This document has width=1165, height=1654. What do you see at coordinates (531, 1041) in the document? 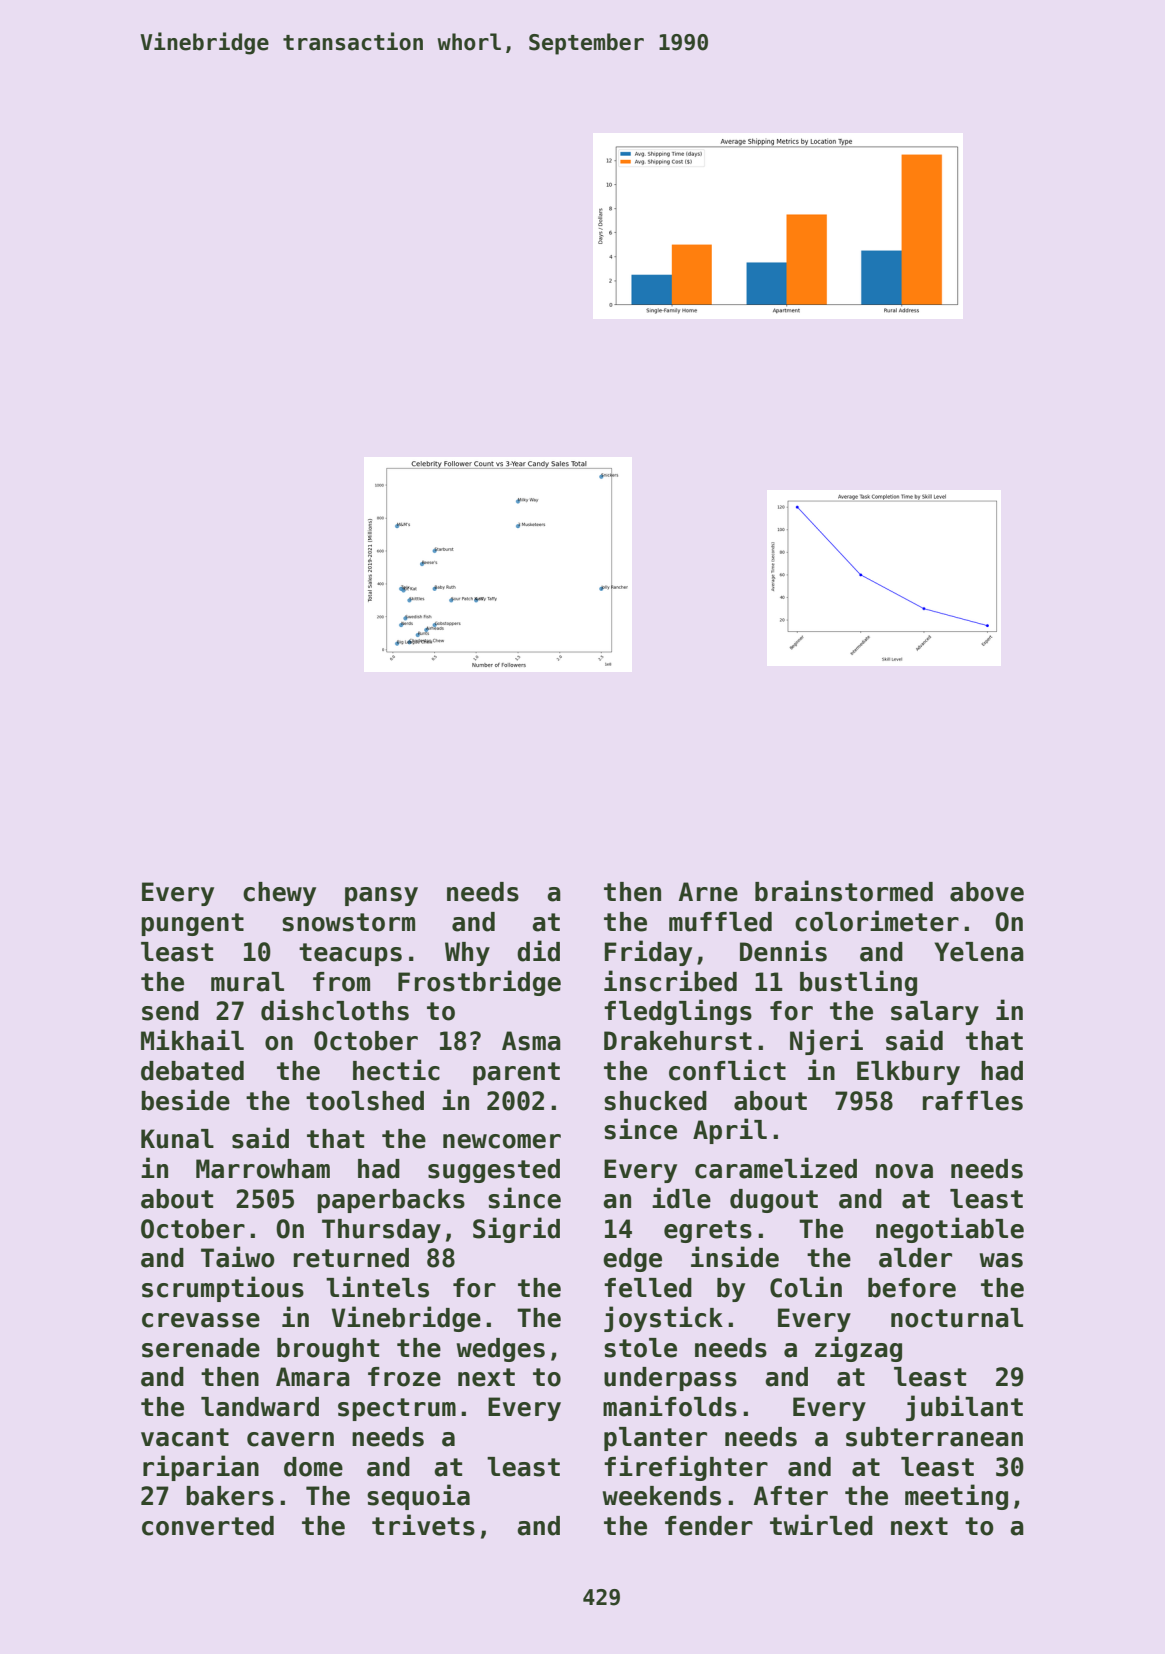
I see `Asma` at bounding box center [531, 1041].
